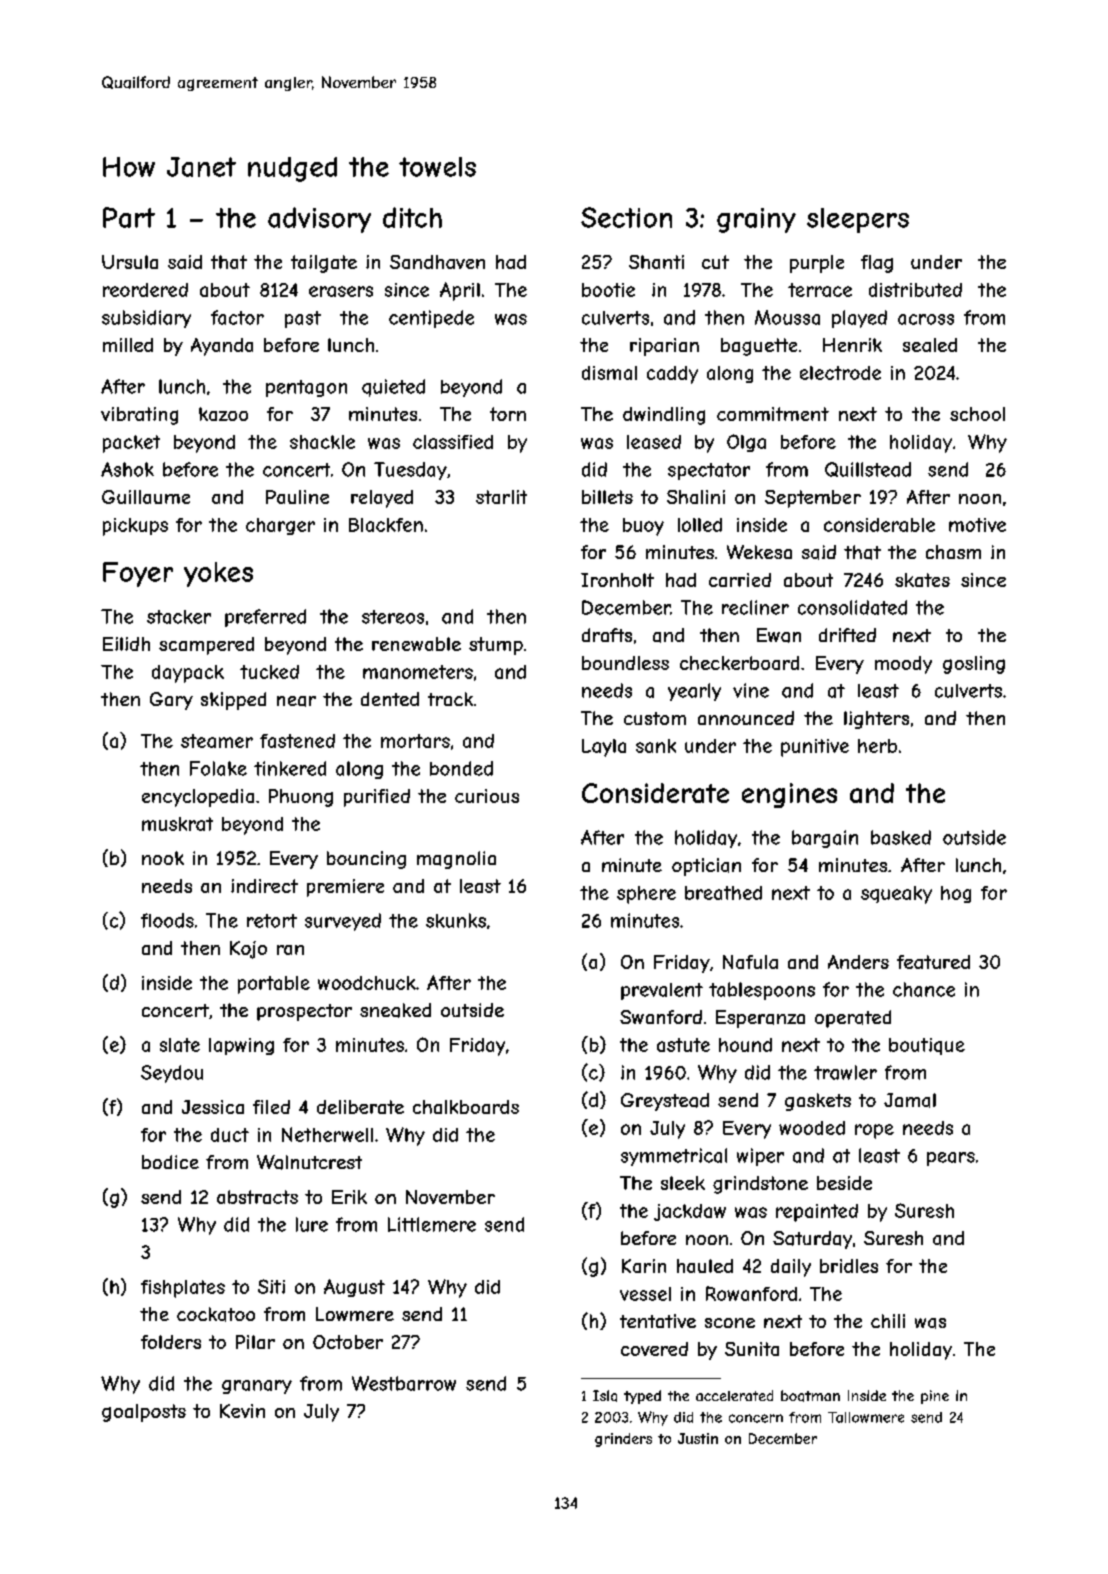 This screenshot has height=1574, width=1108. What do you see at coordinates (265, 618) in the screenshot?
I see `preferred` at bounding box center [265, 618].
